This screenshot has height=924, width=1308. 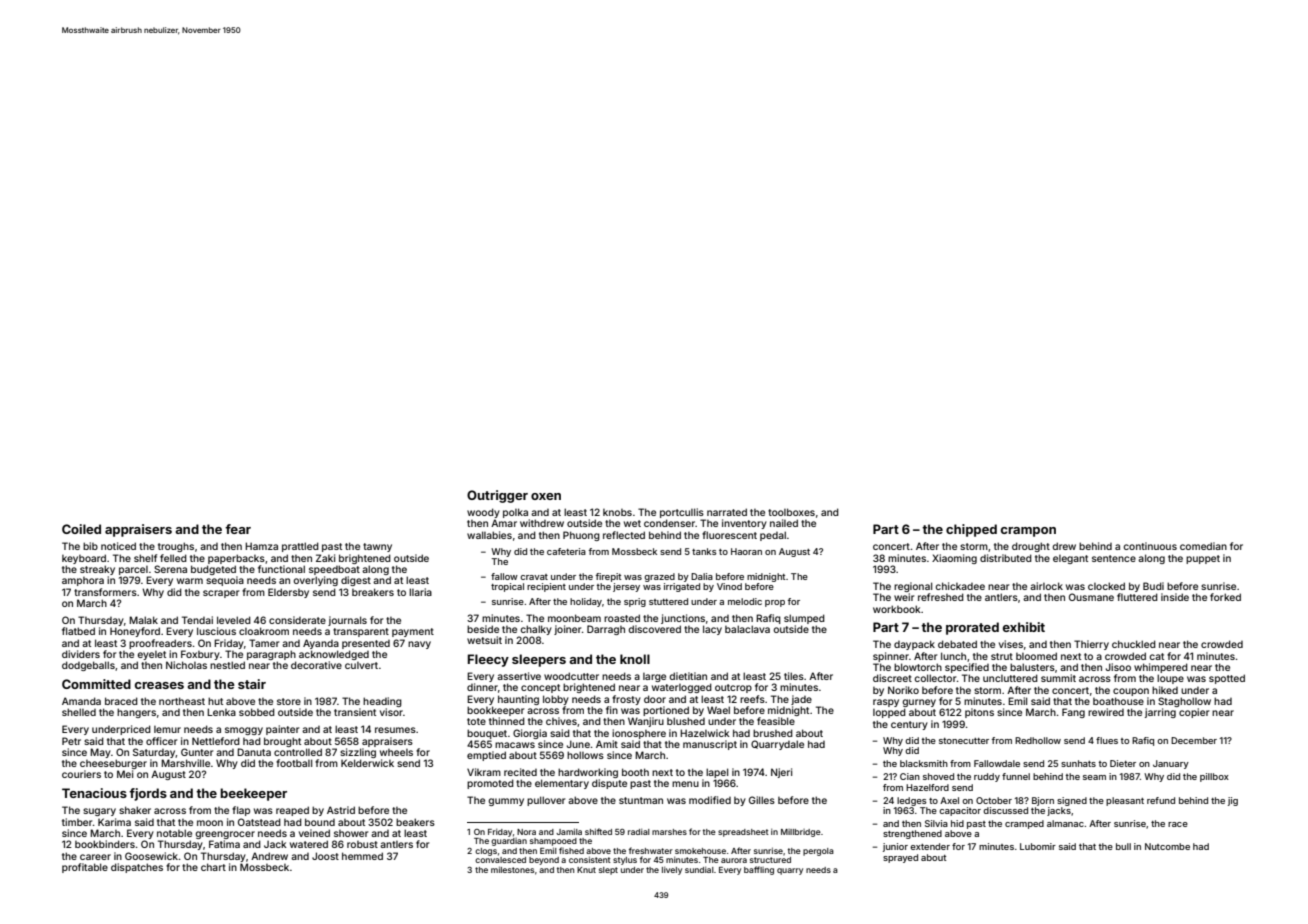 What do you see at coordinates (85, 868) in the screenshot?
I see `profitable` at bounding box center [85, 868].
